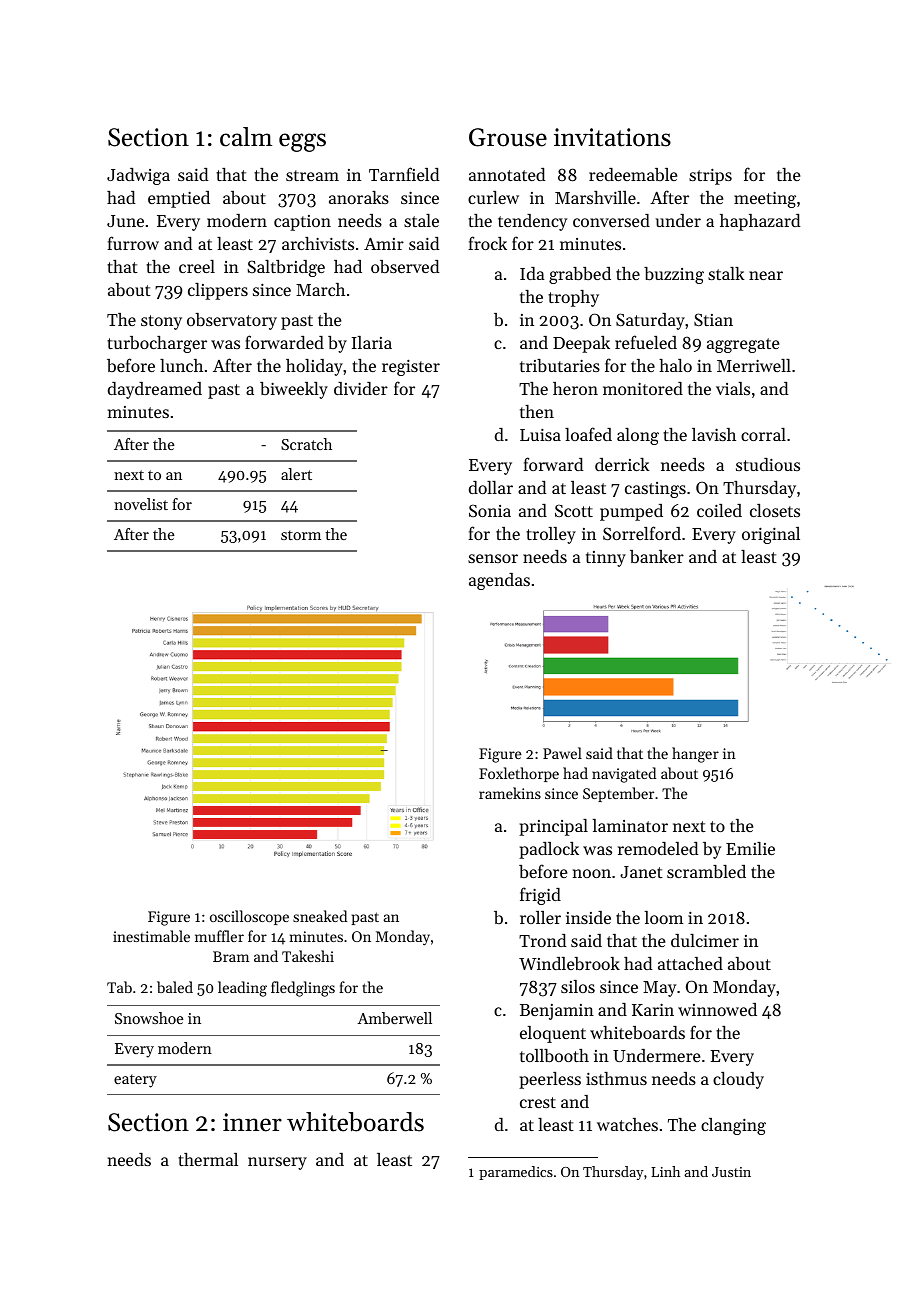 This image has height=1316, width=908. What do you see at coordinates (246, 137) in the image?
I see `calm` at bounding box center [246, 137].
